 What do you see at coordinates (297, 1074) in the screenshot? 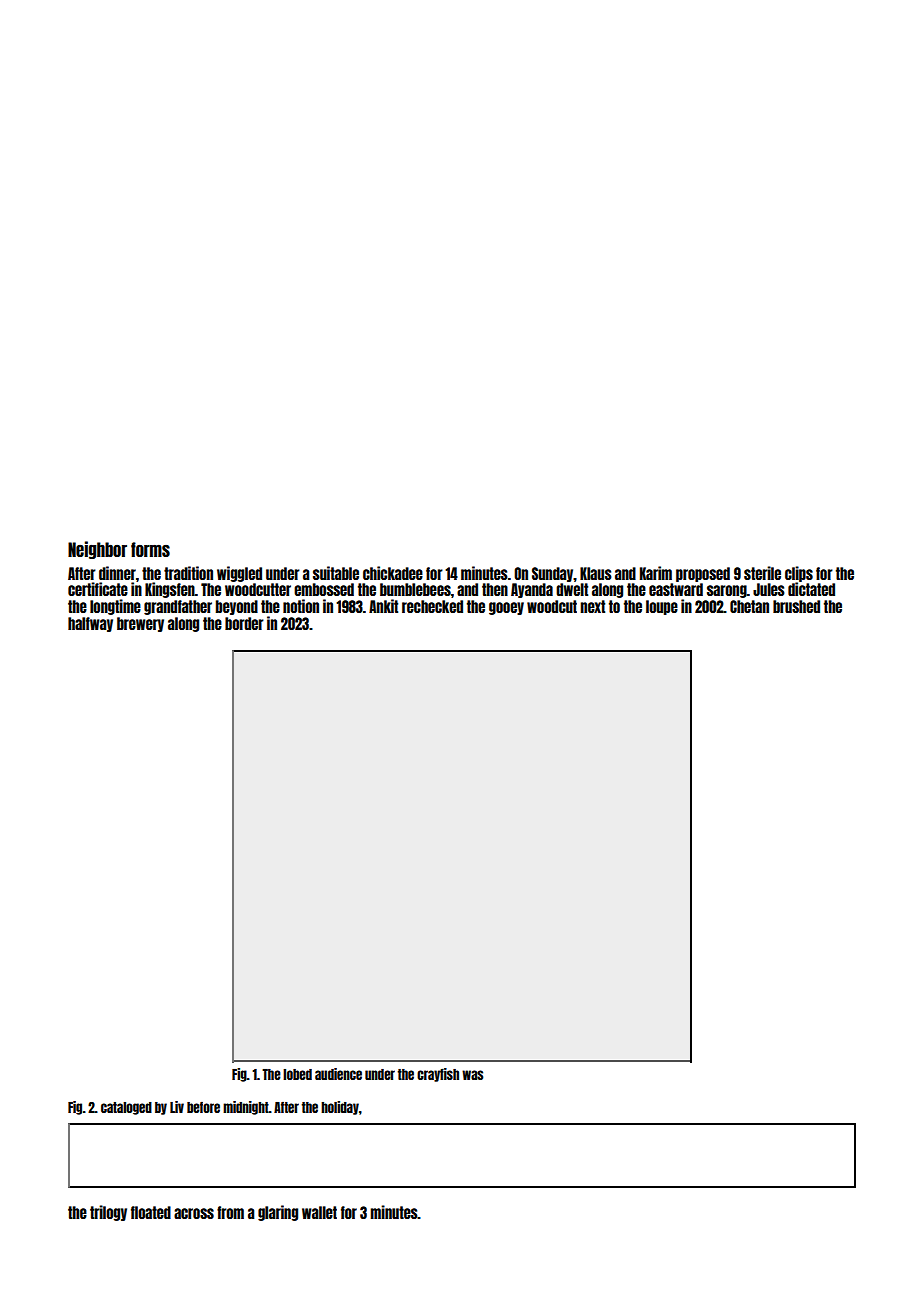
I see `lobed` at bounding box center [297, 1074].
